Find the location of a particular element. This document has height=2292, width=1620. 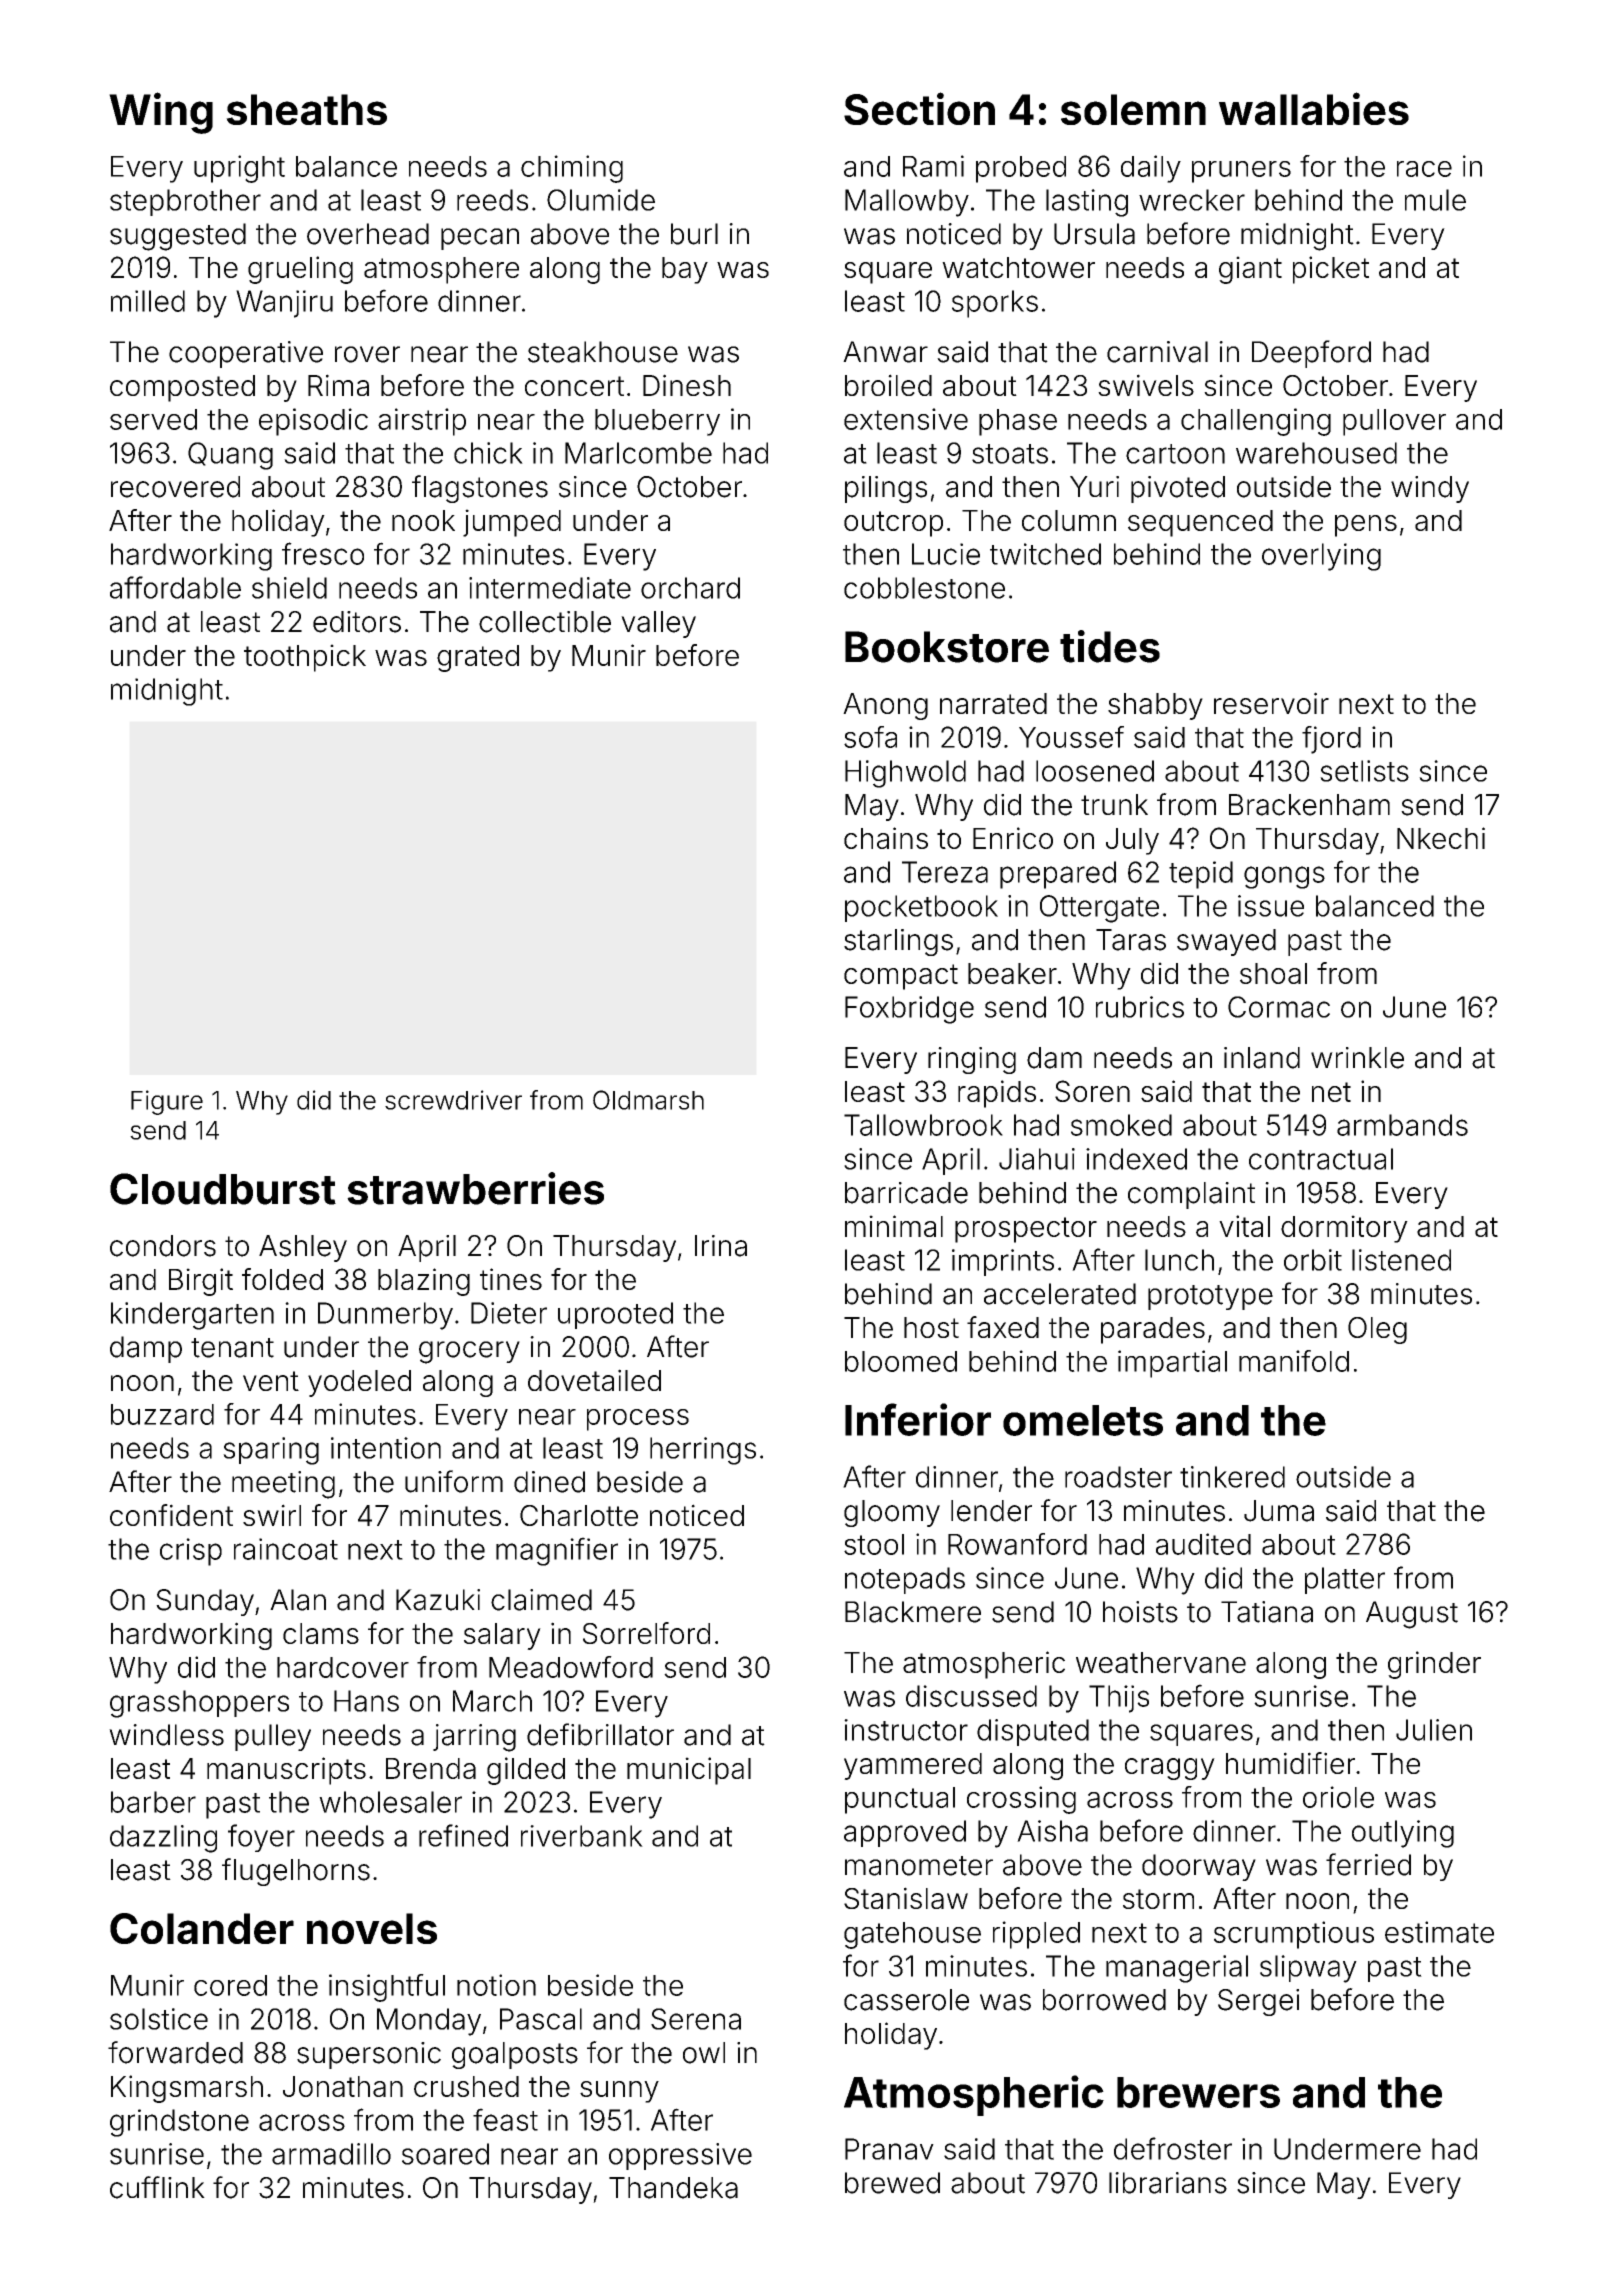

rover is located at coordinates (367, 354).
